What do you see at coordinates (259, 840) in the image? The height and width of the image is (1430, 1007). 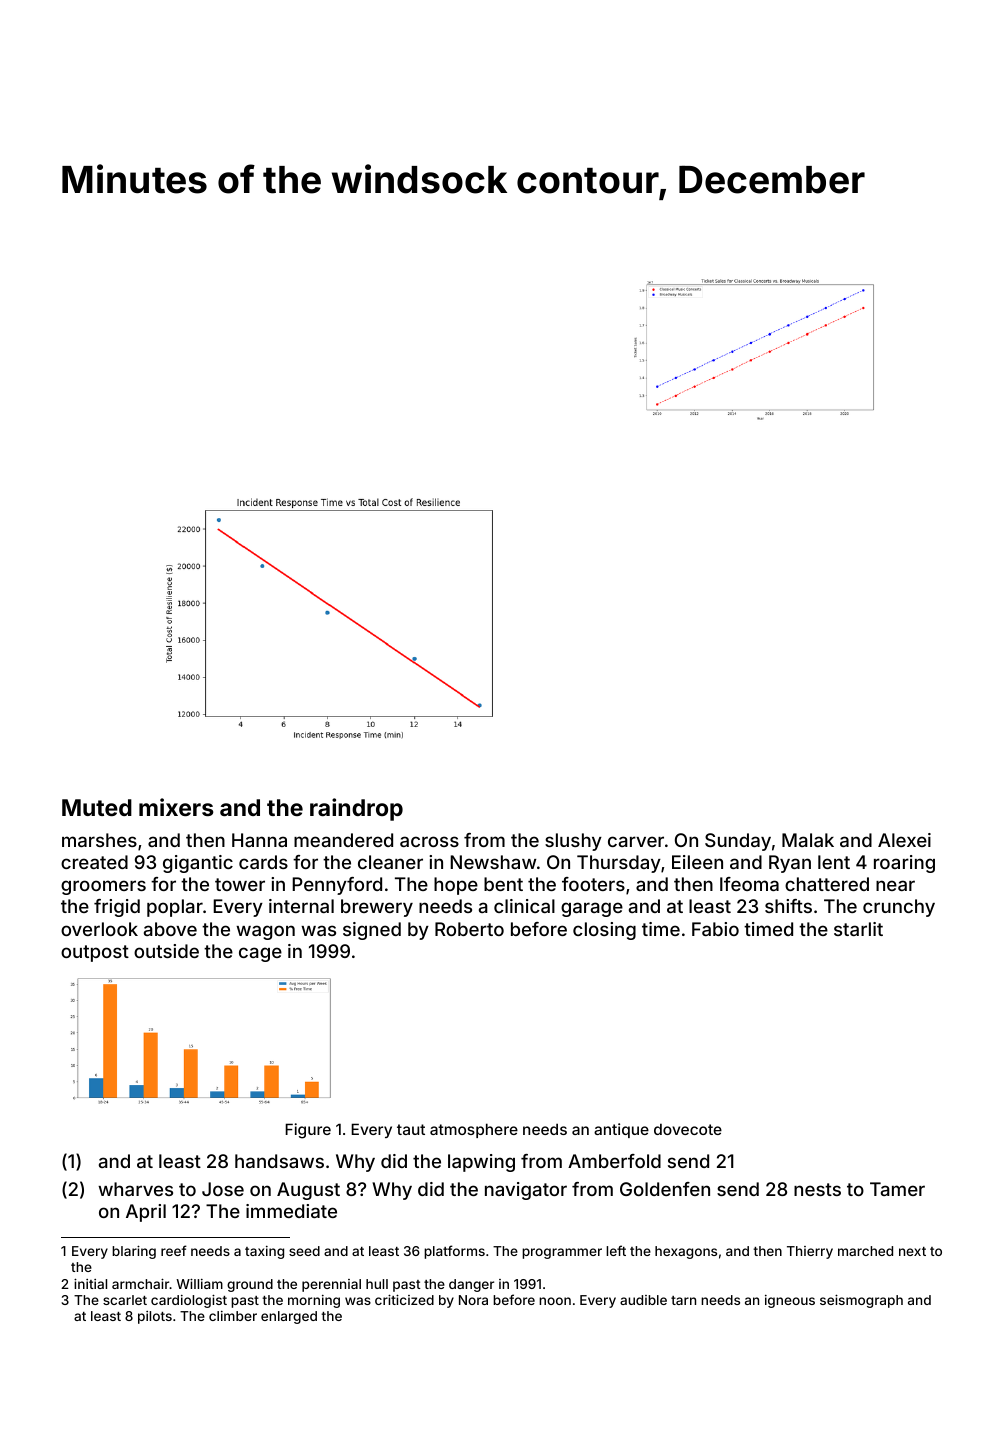 I see `Hanna` at bounding box center [259, 840].
